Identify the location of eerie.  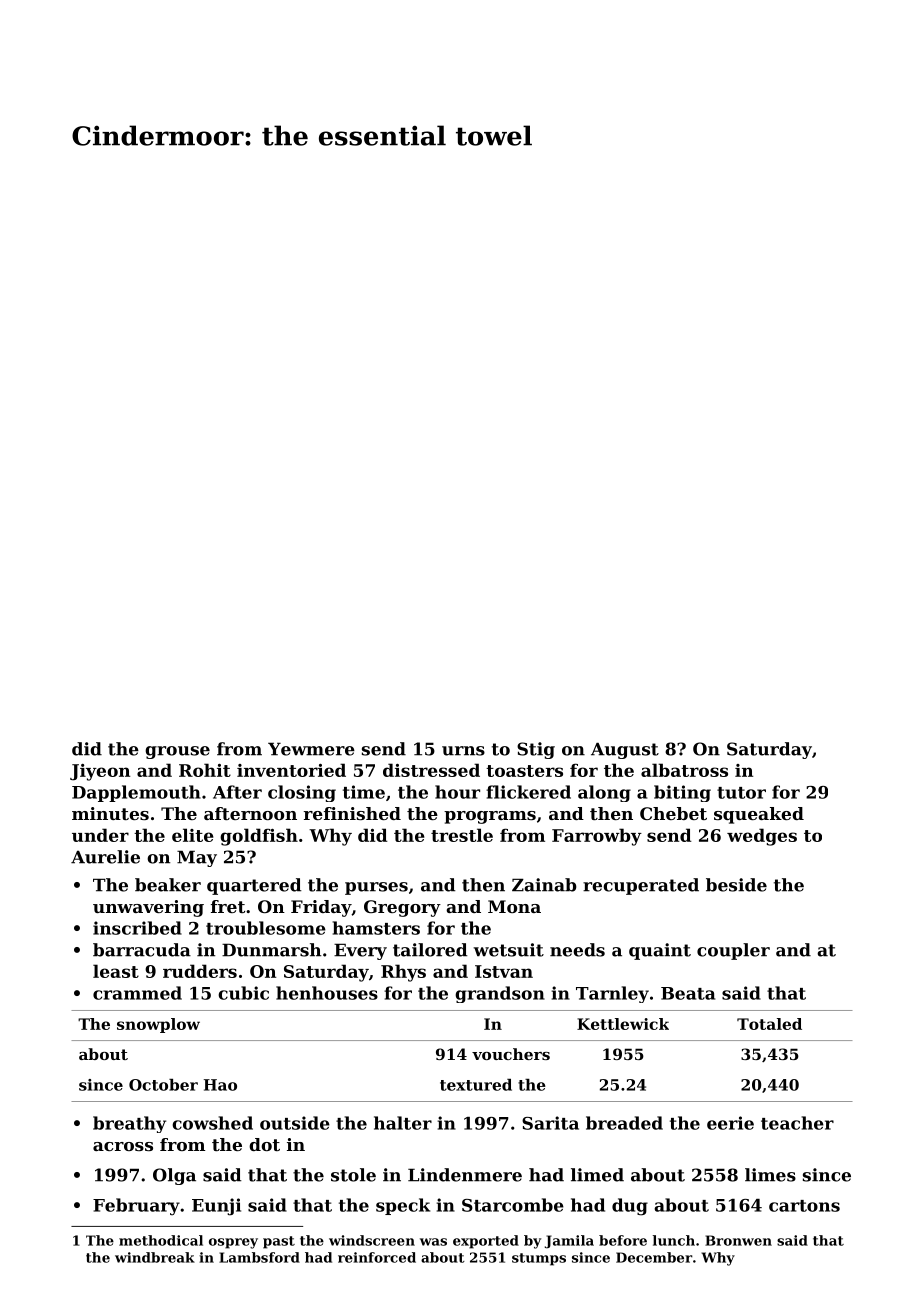
(730, 1123).
